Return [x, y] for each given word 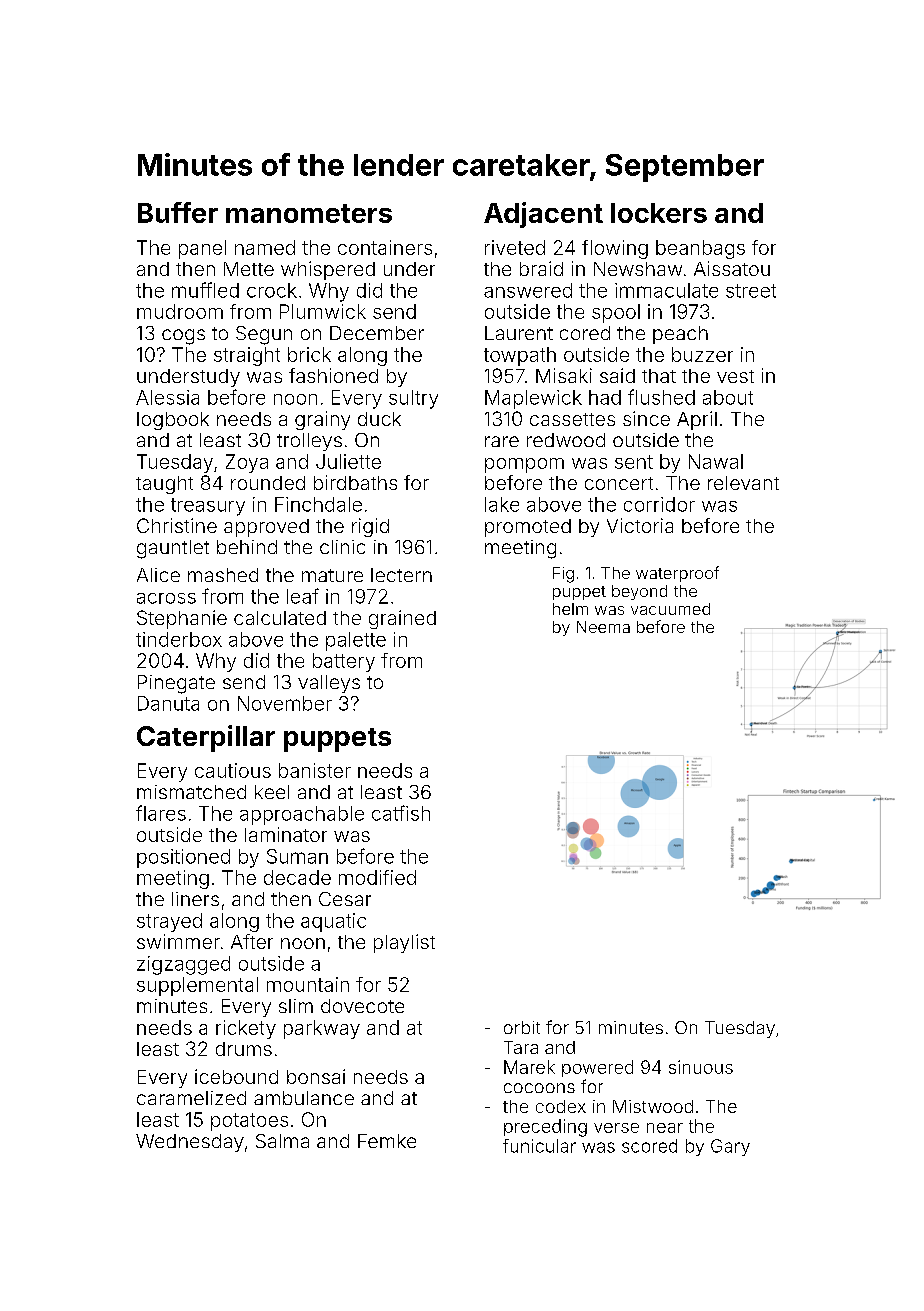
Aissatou [732, 268]
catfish [401, 813]
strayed [169, 922]
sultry [413, 399]
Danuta [168, 703]
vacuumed [670, 609]
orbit [522, 1027]
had [605, 397]
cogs [183, 337]
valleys [329, 684]
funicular [539, 1146]
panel [202, 249]
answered [528, 290]
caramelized [191, 1098]
